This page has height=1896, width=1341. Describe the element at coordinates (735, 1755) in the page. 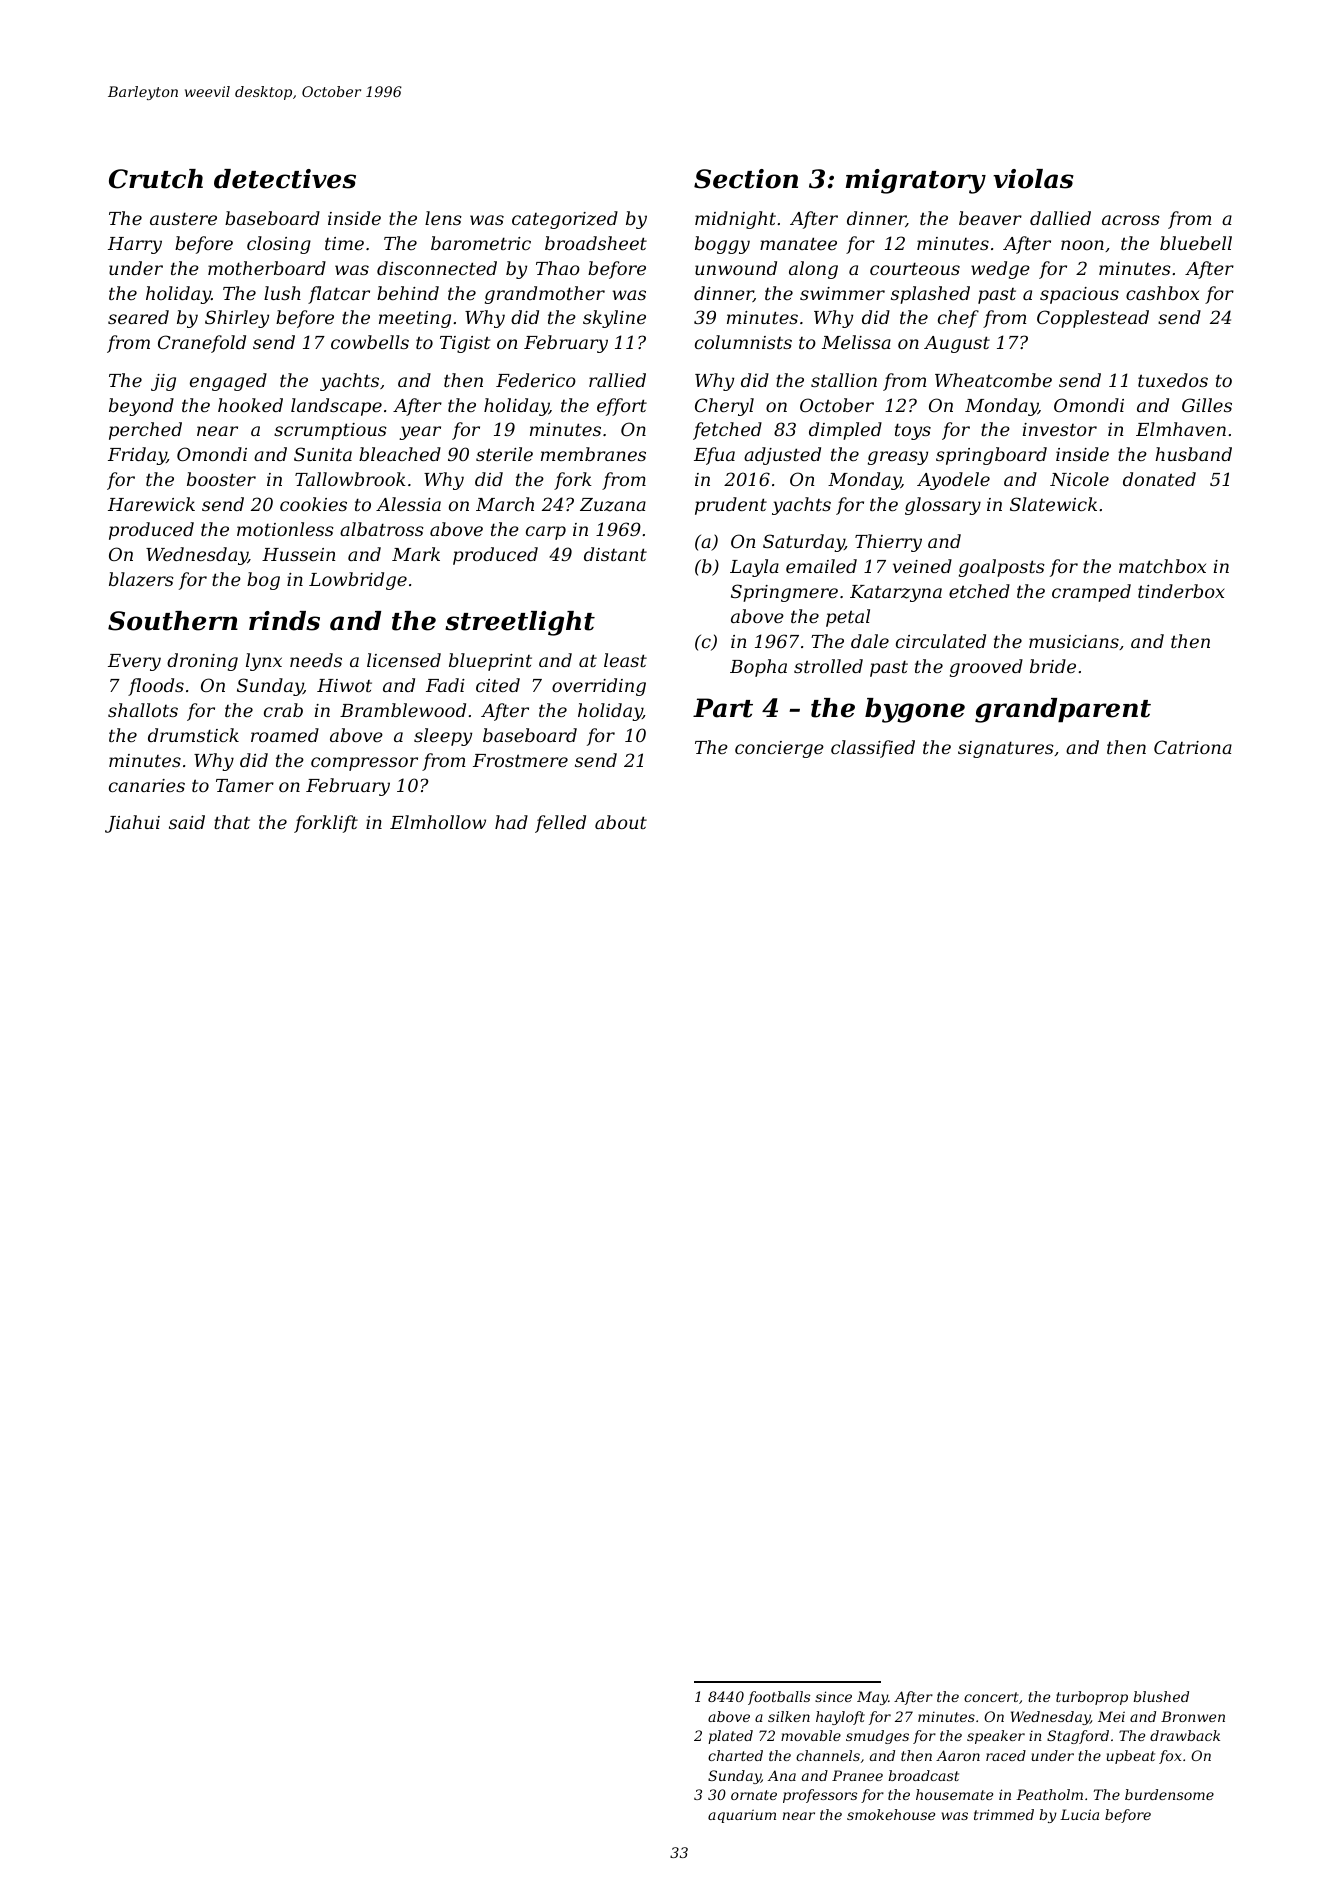

I see `charted` at that location.
